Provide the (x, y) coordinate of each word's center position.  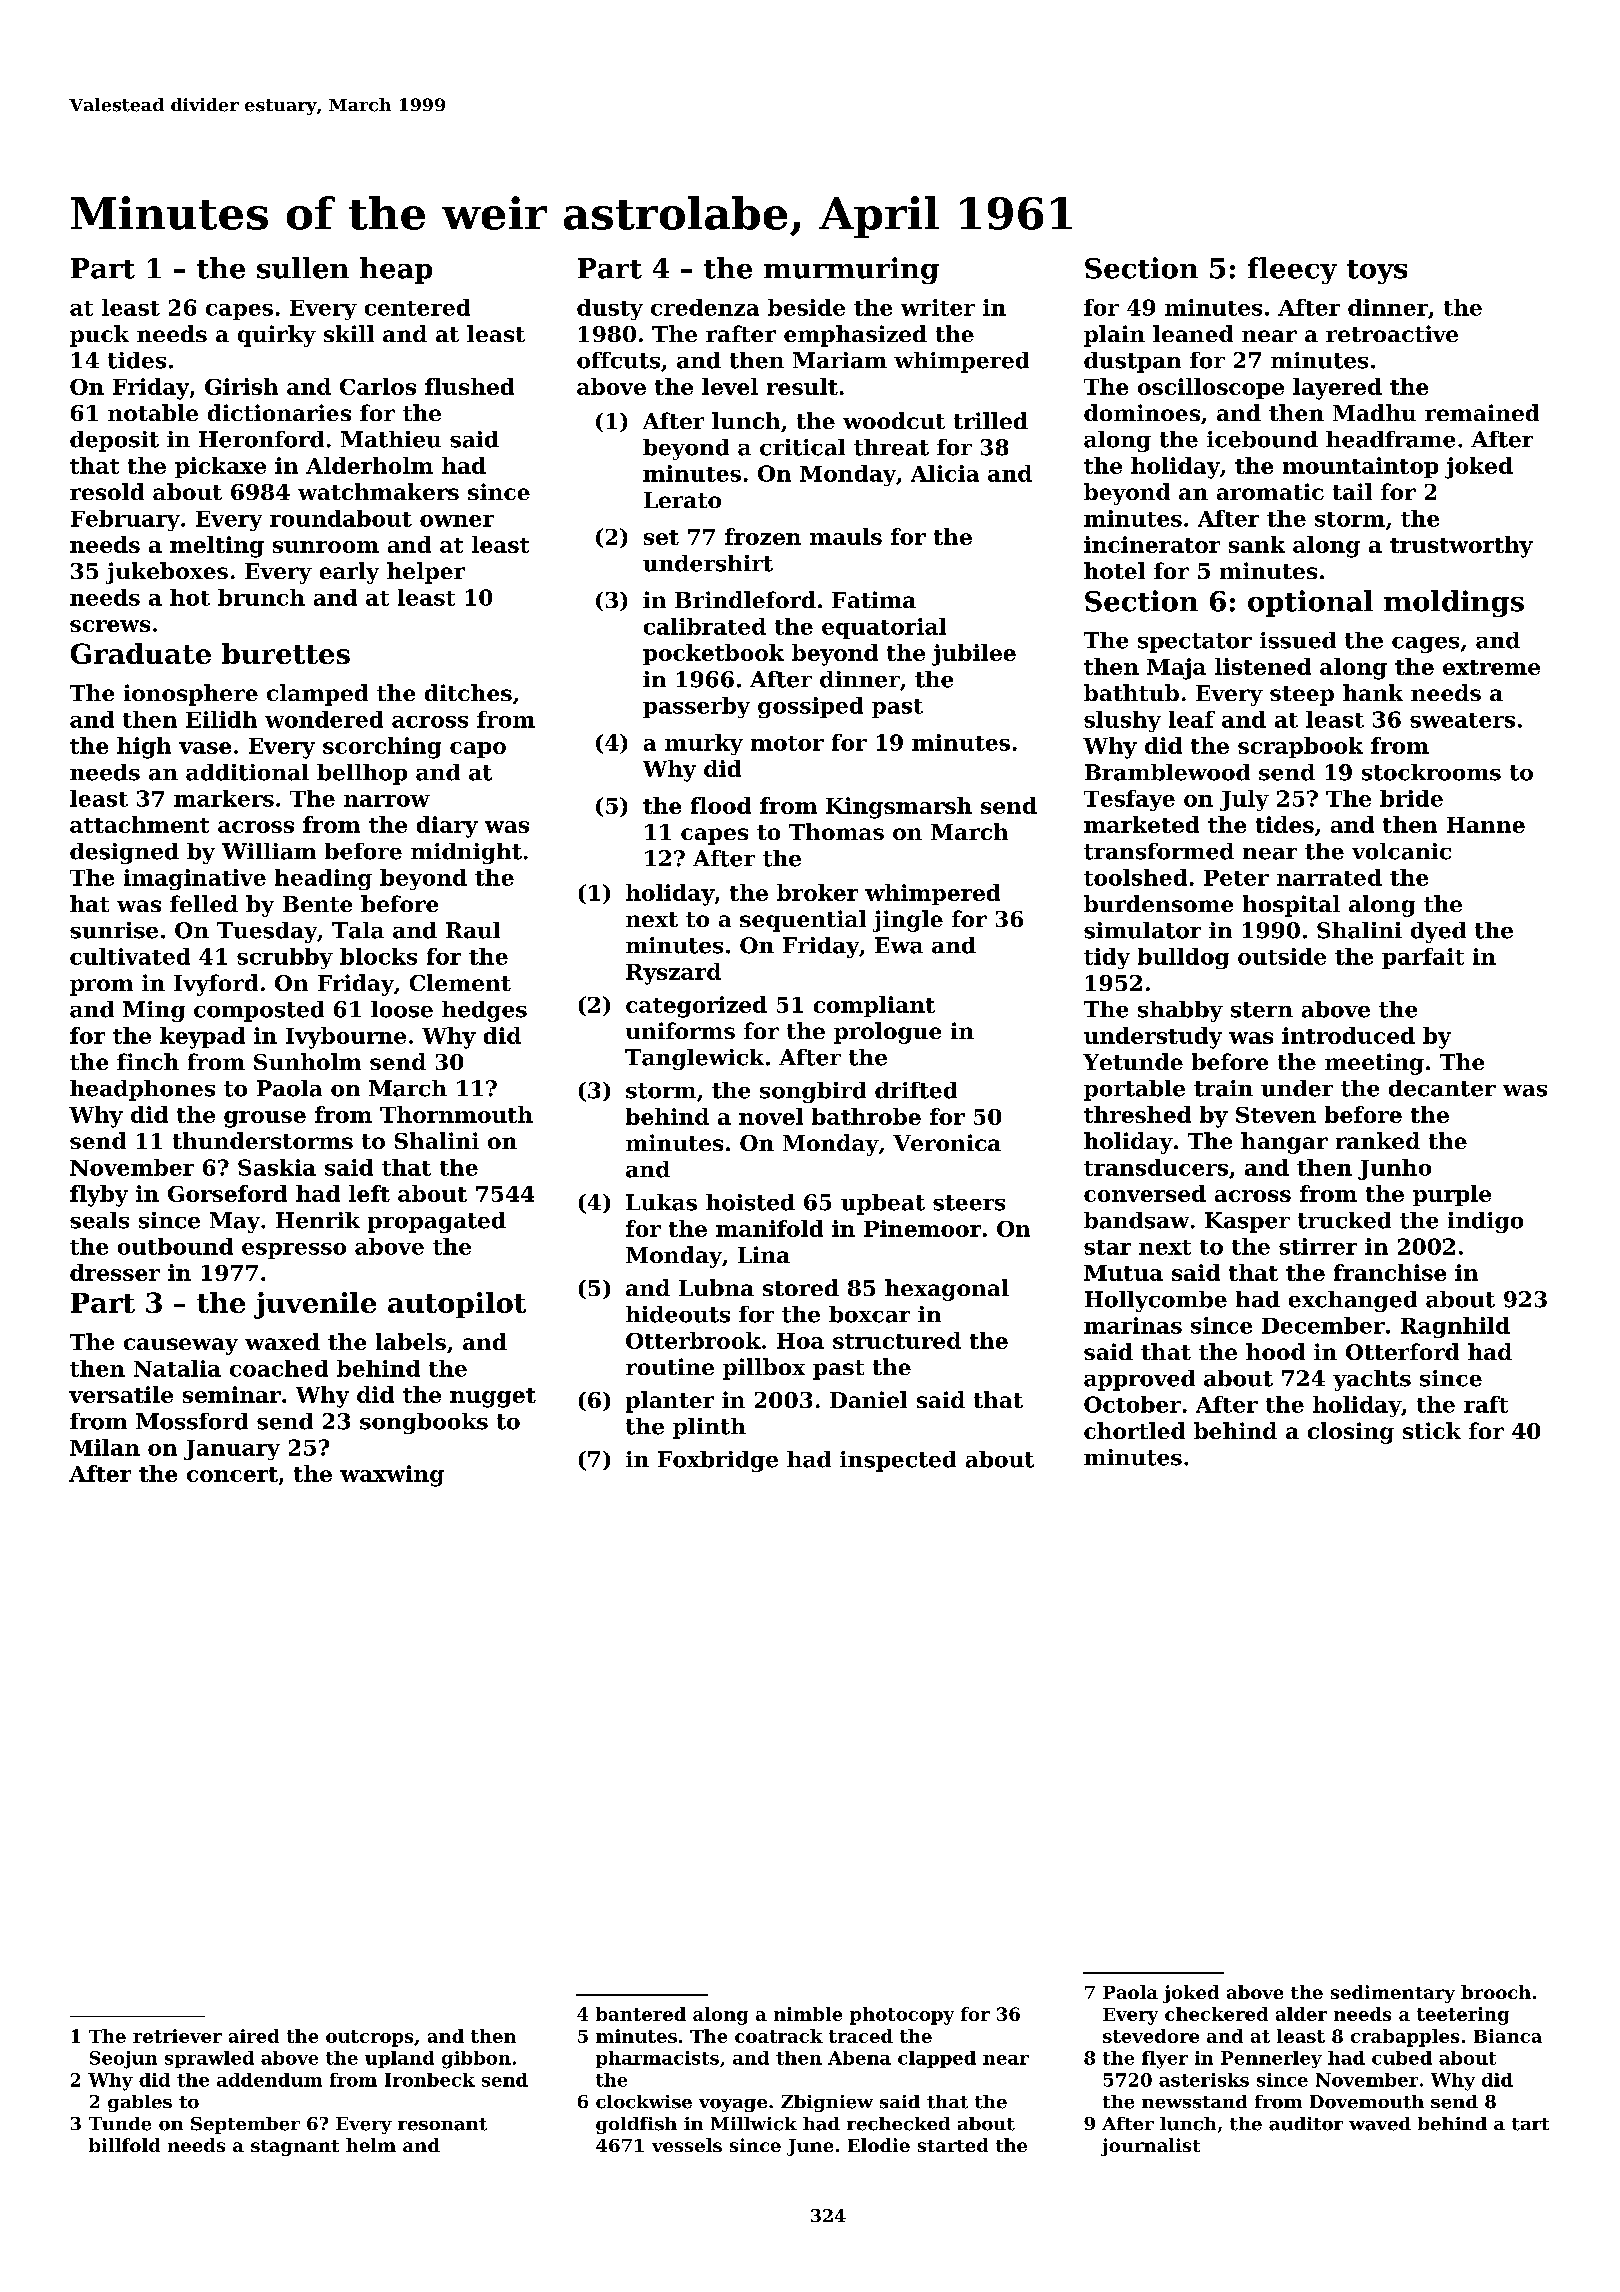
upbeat (883, 1204)
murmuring (851, 270)
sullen (303, 268)
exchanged (1353, 1301)
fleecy (1292, 270)
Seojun (123, 2060)
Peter (1236, 878)
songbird (813, 1092)
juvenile (315, 1305)
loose (402, 1009)
